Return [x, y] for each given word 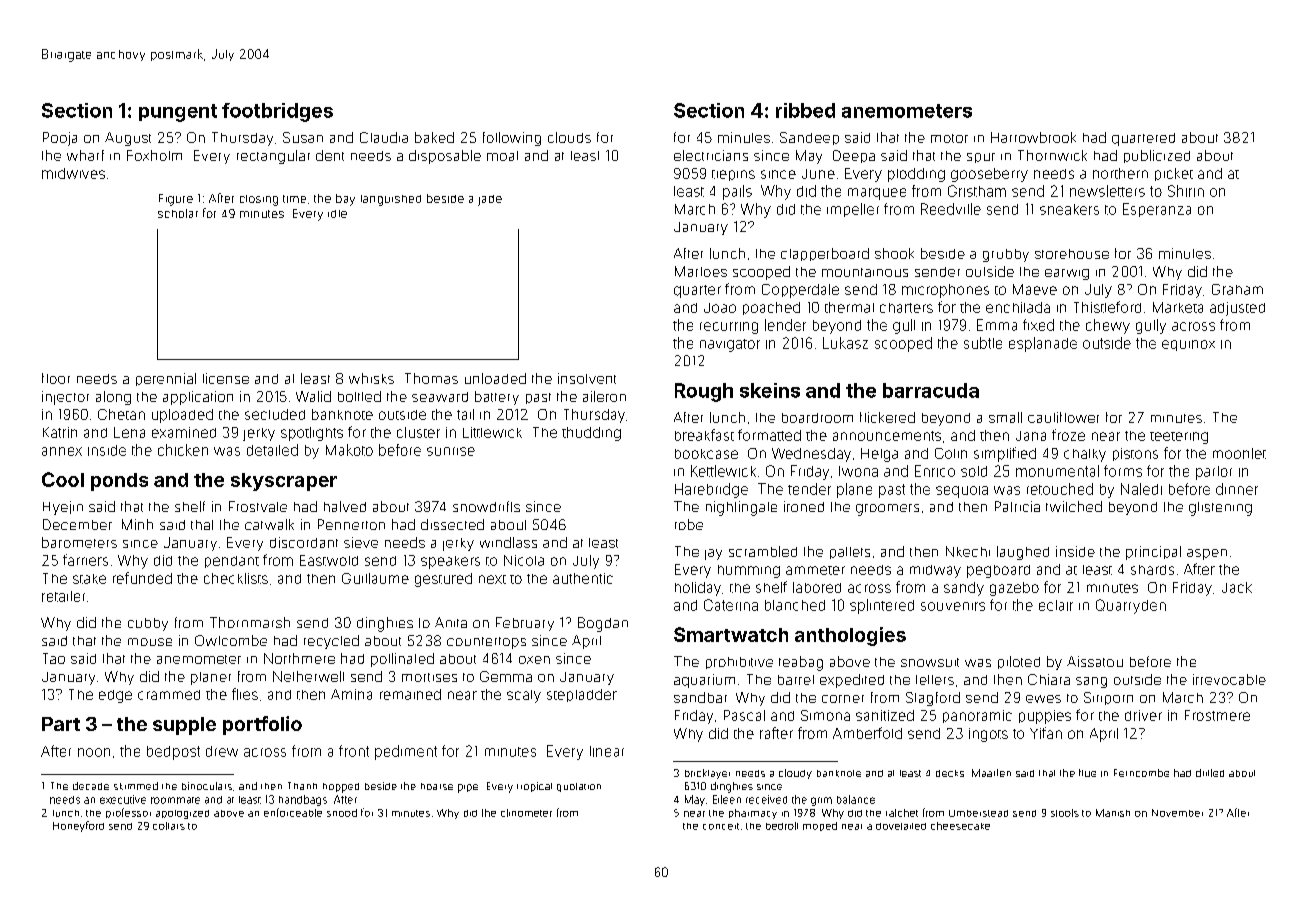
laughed [1023, 553]
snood [342, 813]
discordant [304, 542]
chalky [1085, 455]
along [113, 398]
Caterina [731, 605]
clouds [569, 137]
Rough [704, 392]
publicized [1157, 156]
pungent [178, 113]
